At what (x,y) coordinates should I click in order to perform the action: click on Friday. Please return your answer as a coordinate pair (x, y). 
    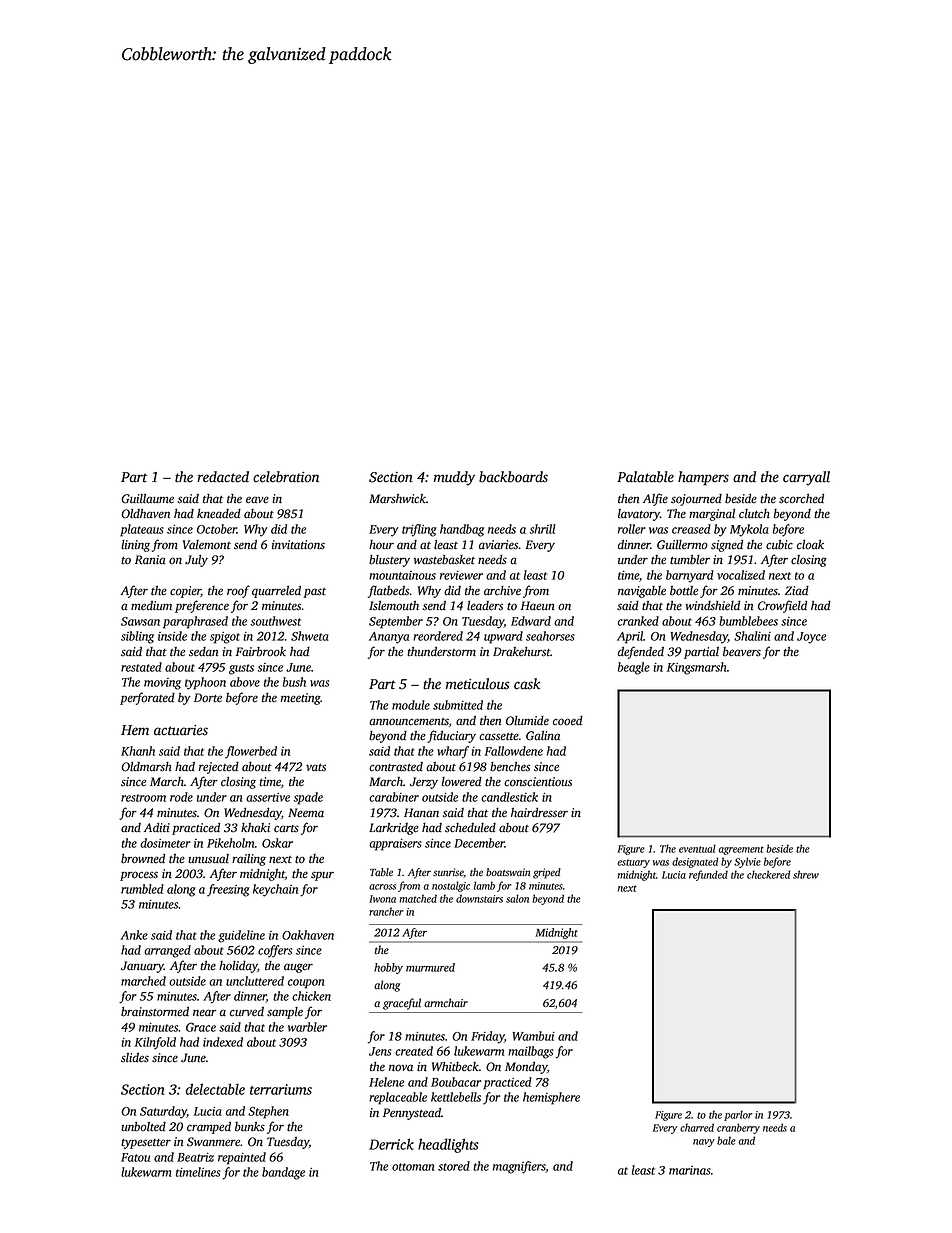
    Looking at the image, I should click on (487, 1037).
